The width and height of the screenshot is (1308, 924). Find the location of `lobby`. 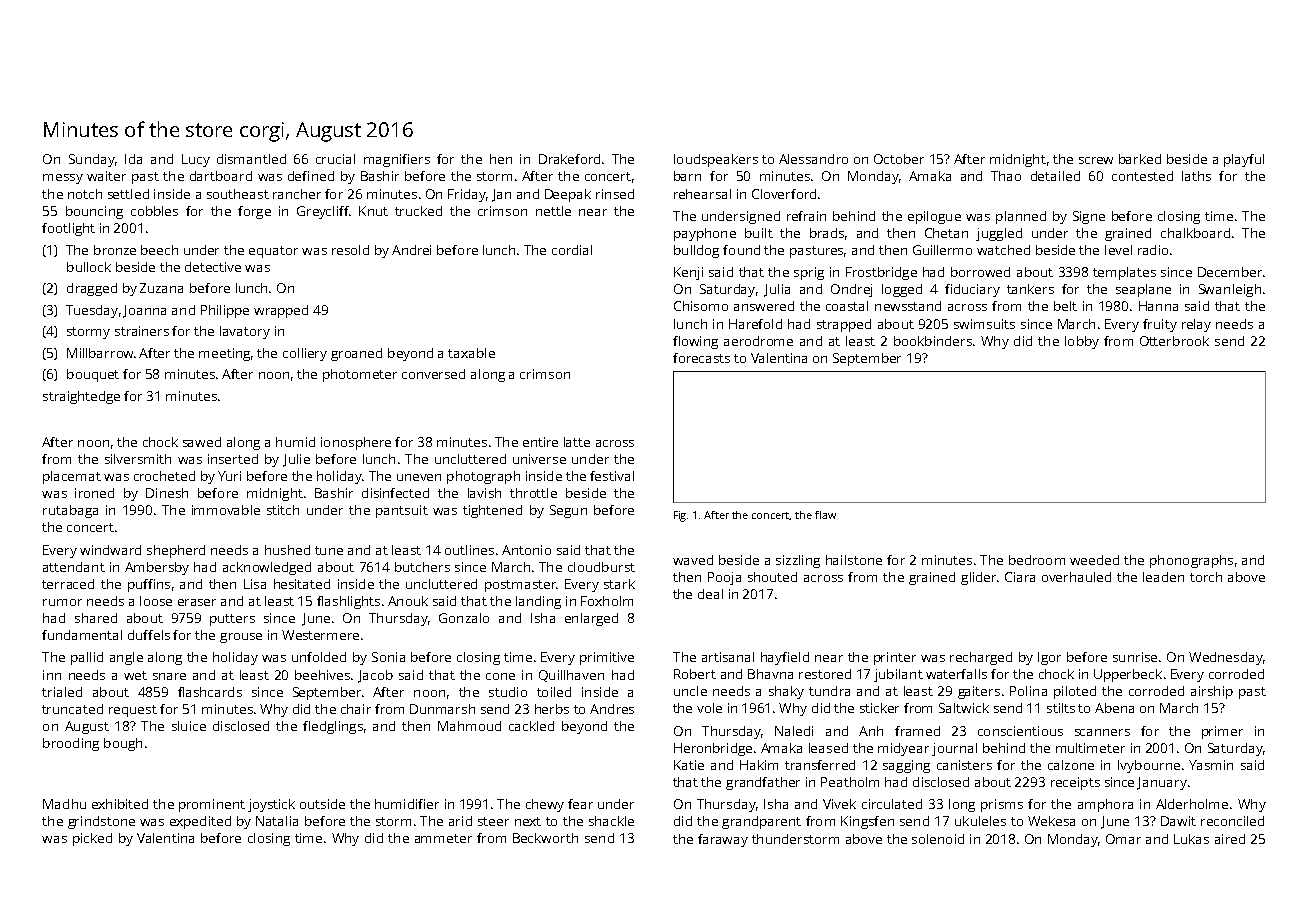

lobby is located at coordinates (1082, 342).
